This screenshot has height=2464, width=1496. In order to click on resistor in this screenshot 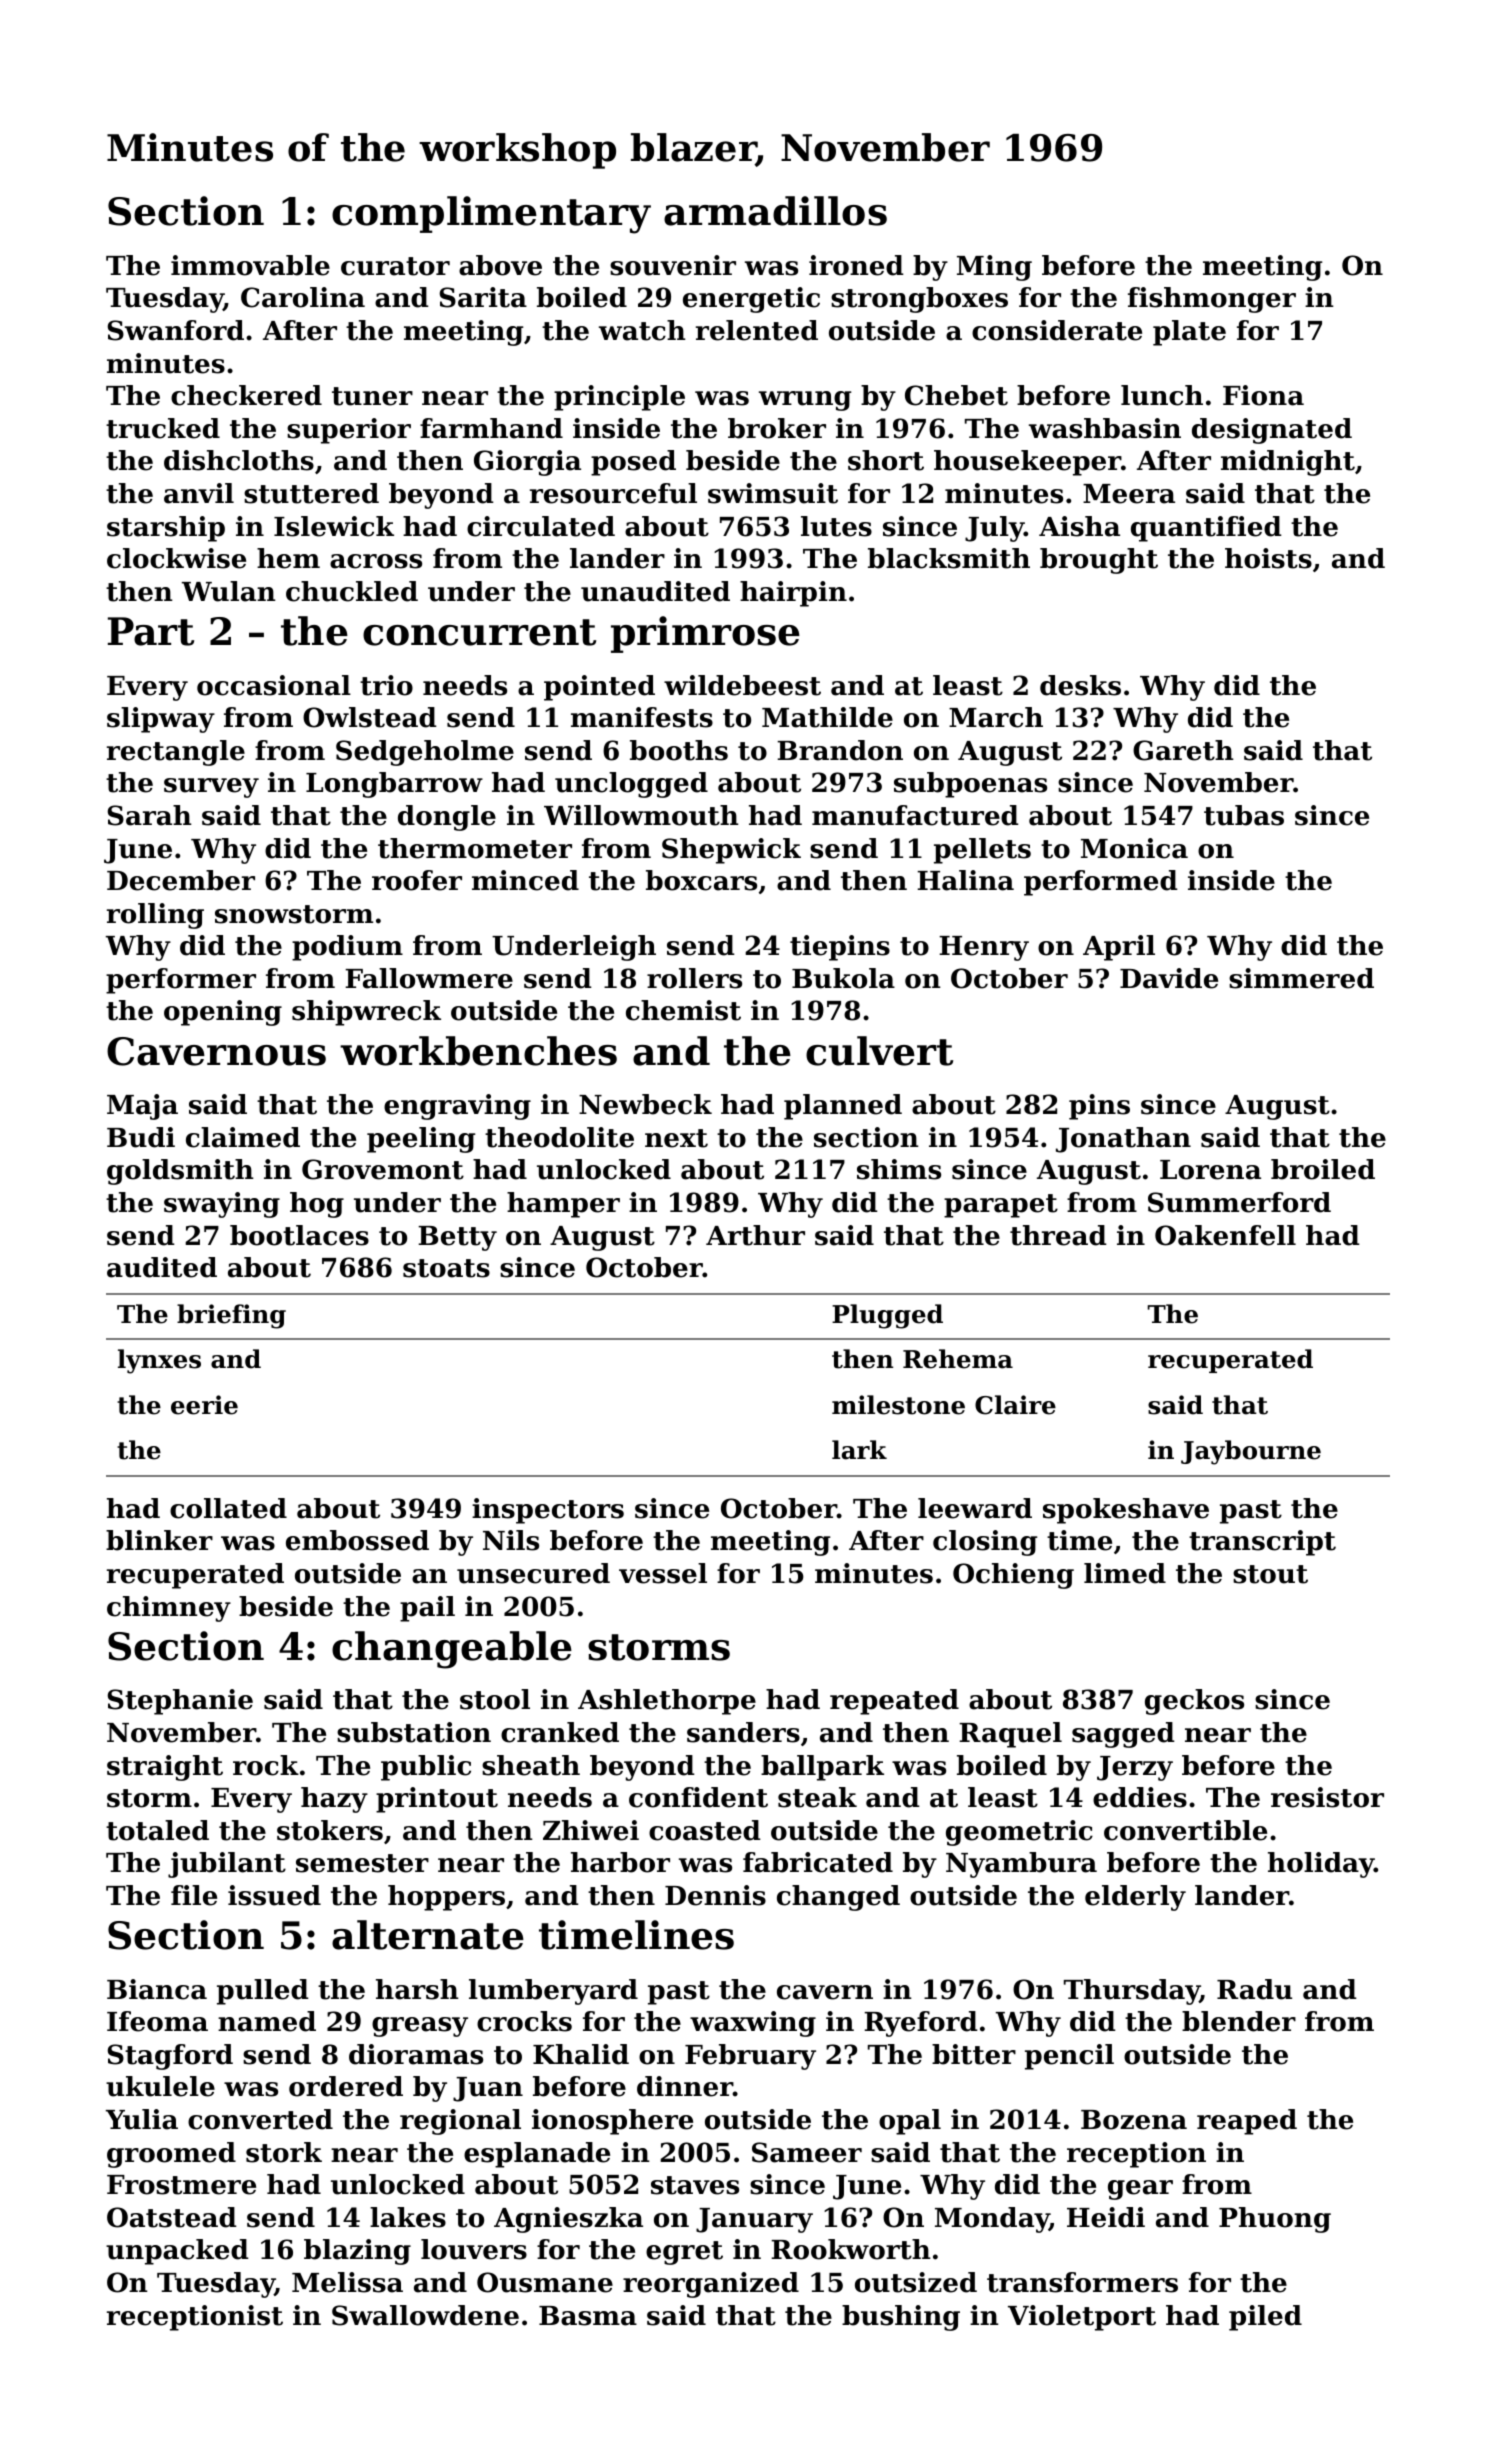, I will do `click(1327, 1797)`.
